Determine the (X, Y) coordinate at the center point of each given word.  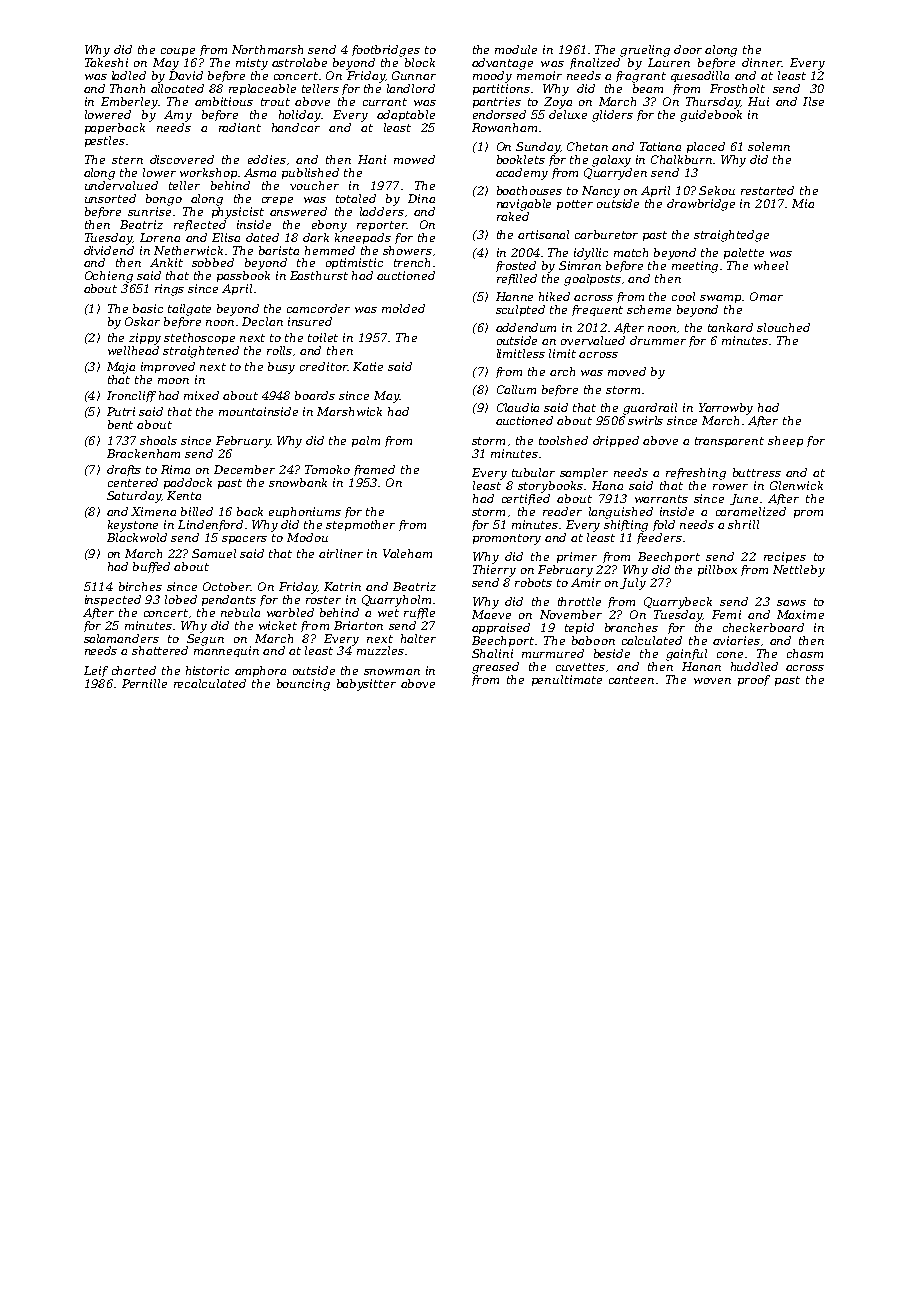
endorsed (499, 114)
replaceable (262, 89)
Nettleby (799, 571)
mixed (201, 395)
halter (418, 638)
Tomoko (327, 469)
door (688, 49)
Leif (96, 671)
